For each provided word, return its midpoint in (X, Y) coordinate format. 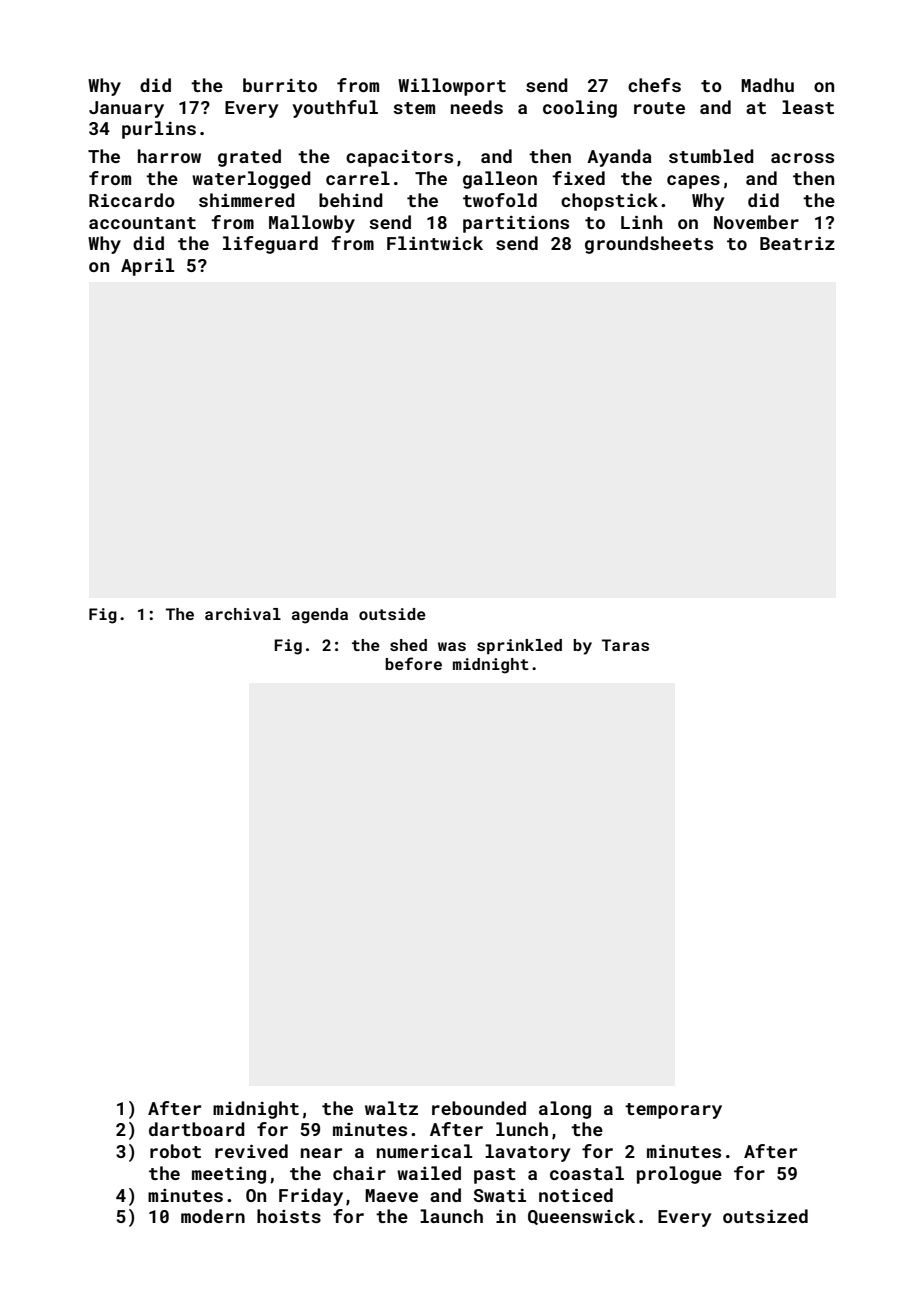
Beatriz (797, 243)
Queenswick (581, 1217)
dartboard (197, 1129)
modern (213, 1216)
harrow (169, 156)
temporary (673, 1111)
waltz (391, 1108)
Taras (625, 645)
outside (392, 614)
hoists (289, 1216)
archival (243, 614)
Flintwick (435, 243)
